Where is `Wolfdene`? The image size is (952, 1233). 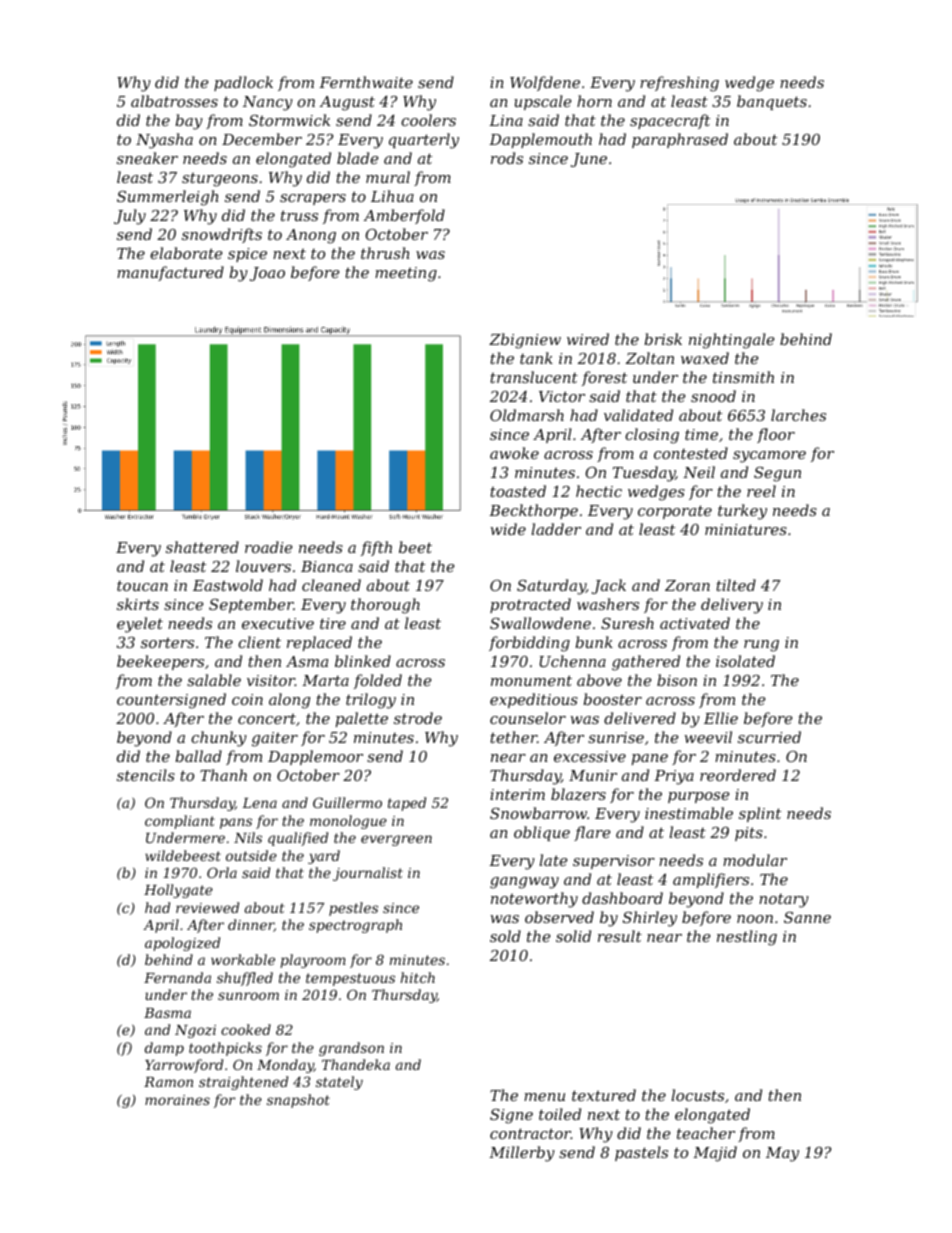 Wolfdene is located at coordinates (545, 83).
